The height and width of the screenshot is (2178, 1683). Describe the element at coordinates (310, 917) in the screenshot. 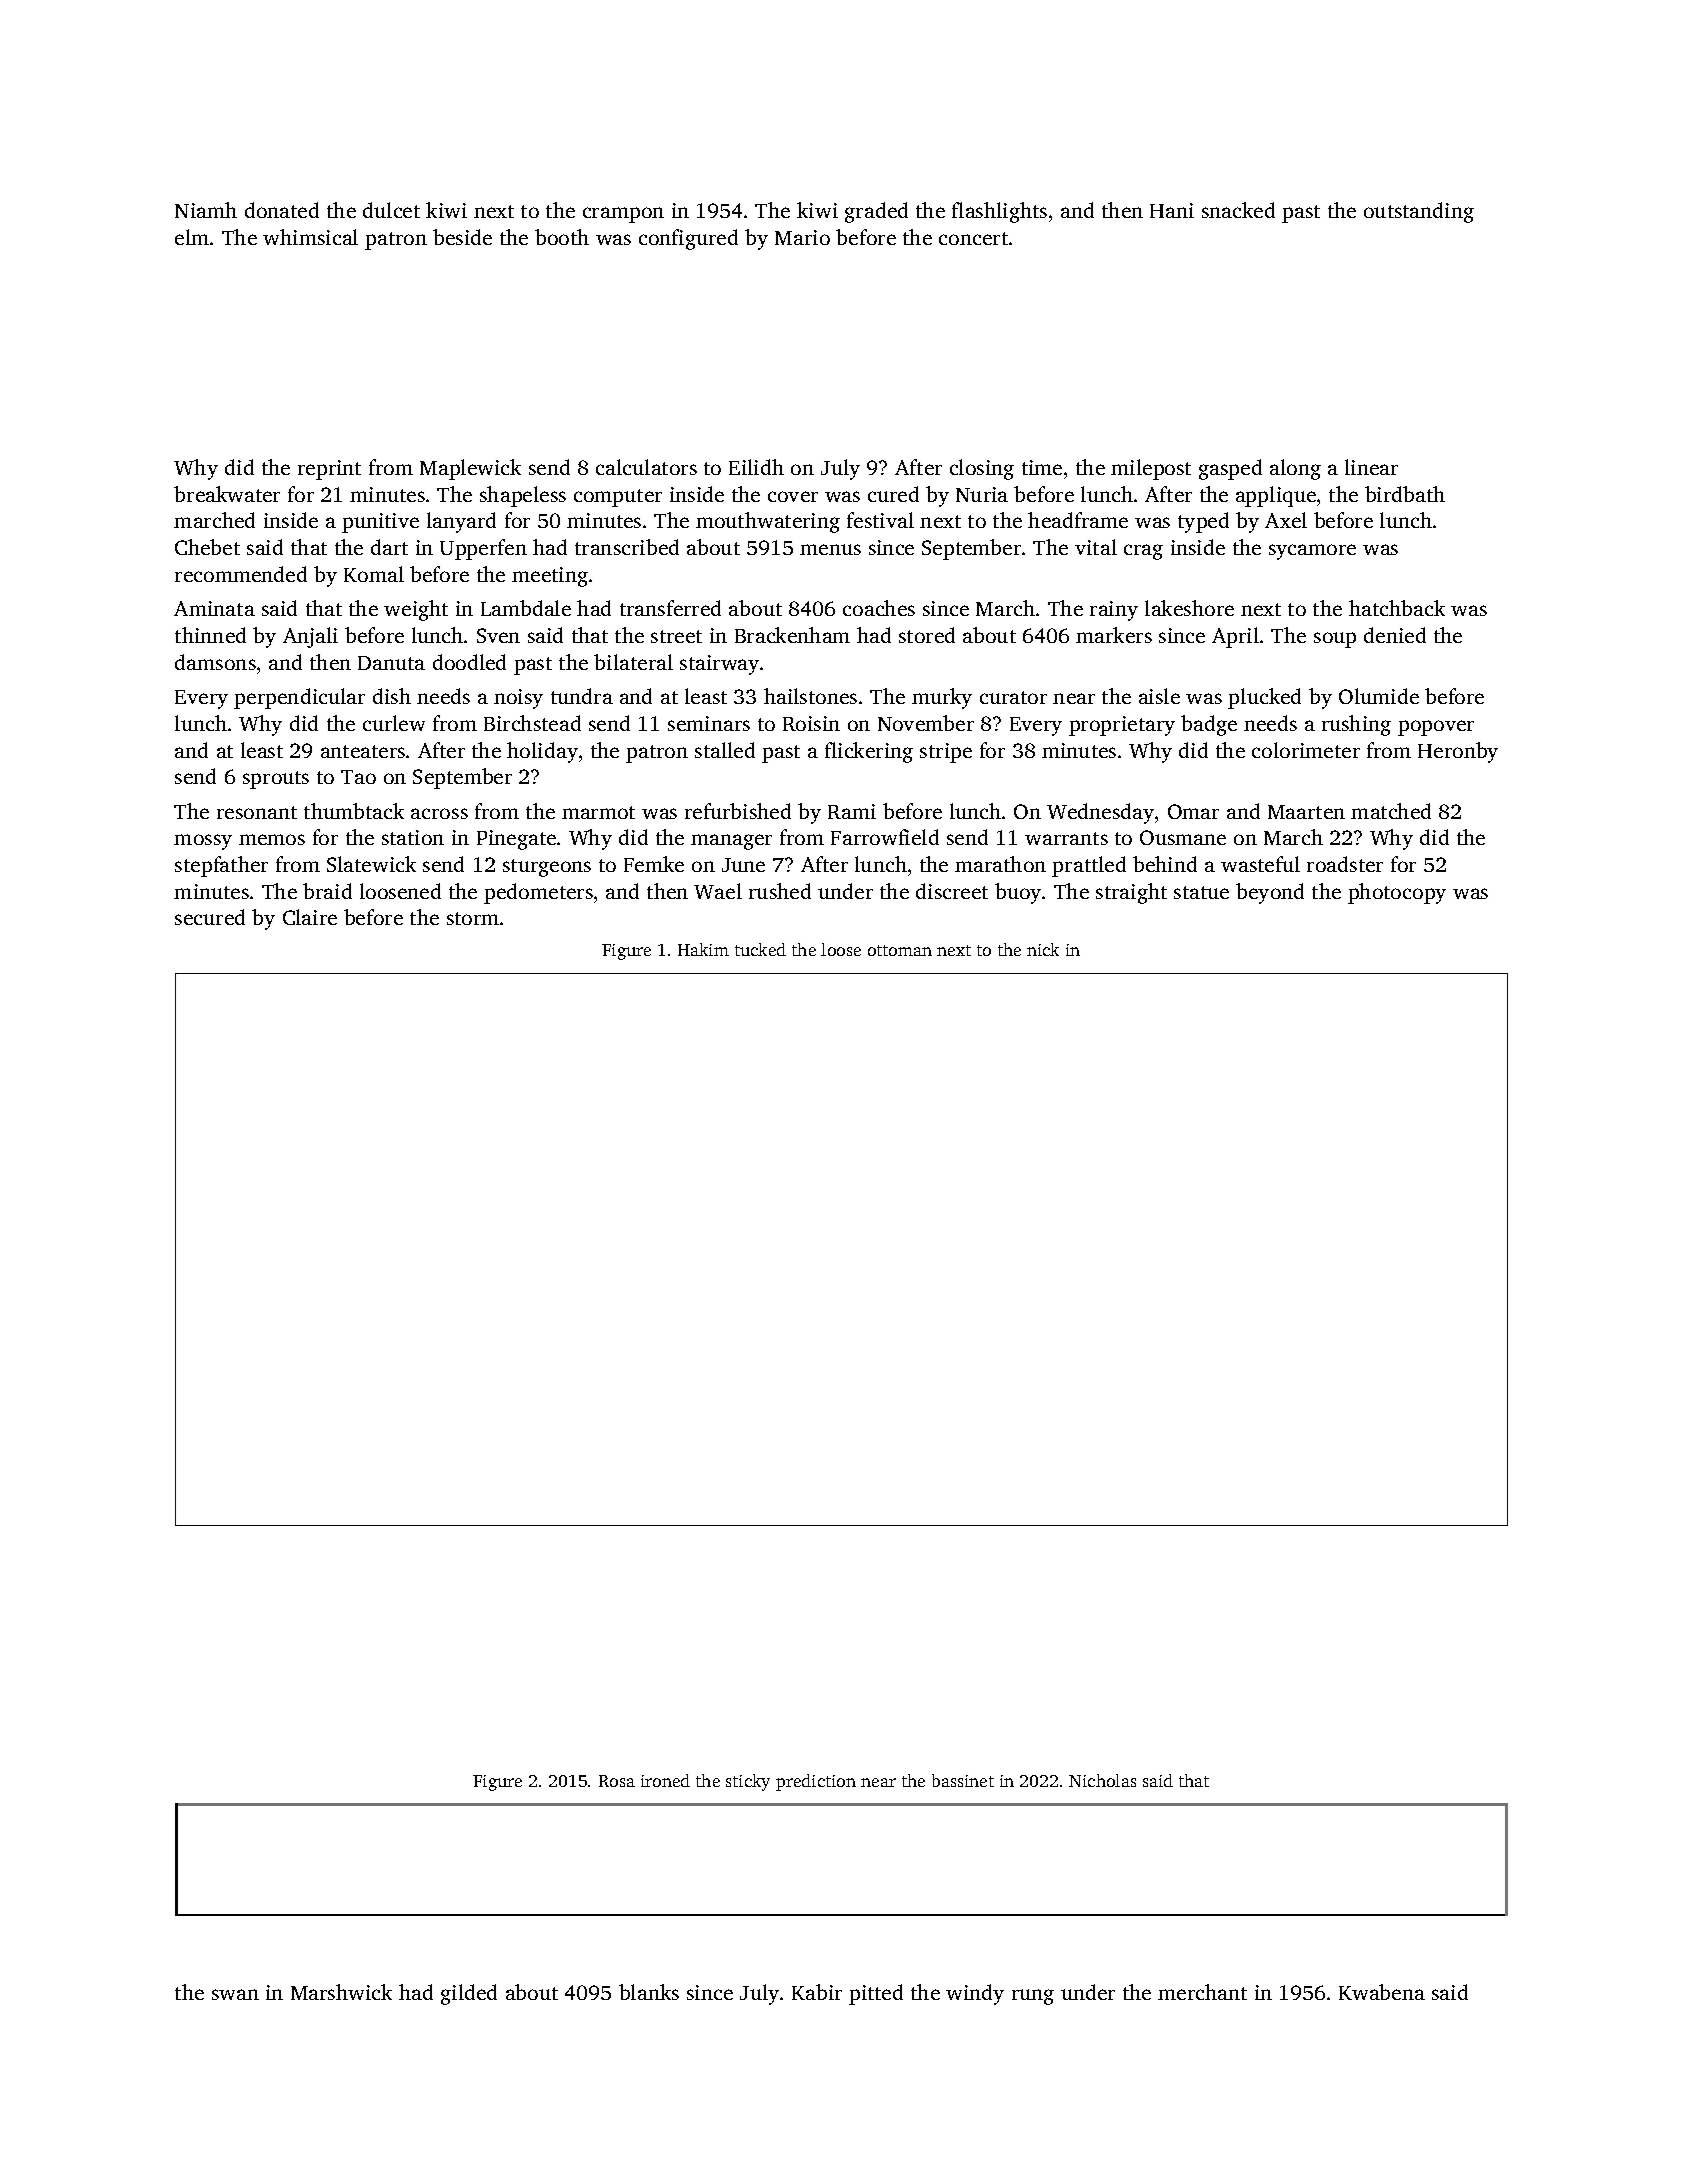

I see `Claire` at that location.
